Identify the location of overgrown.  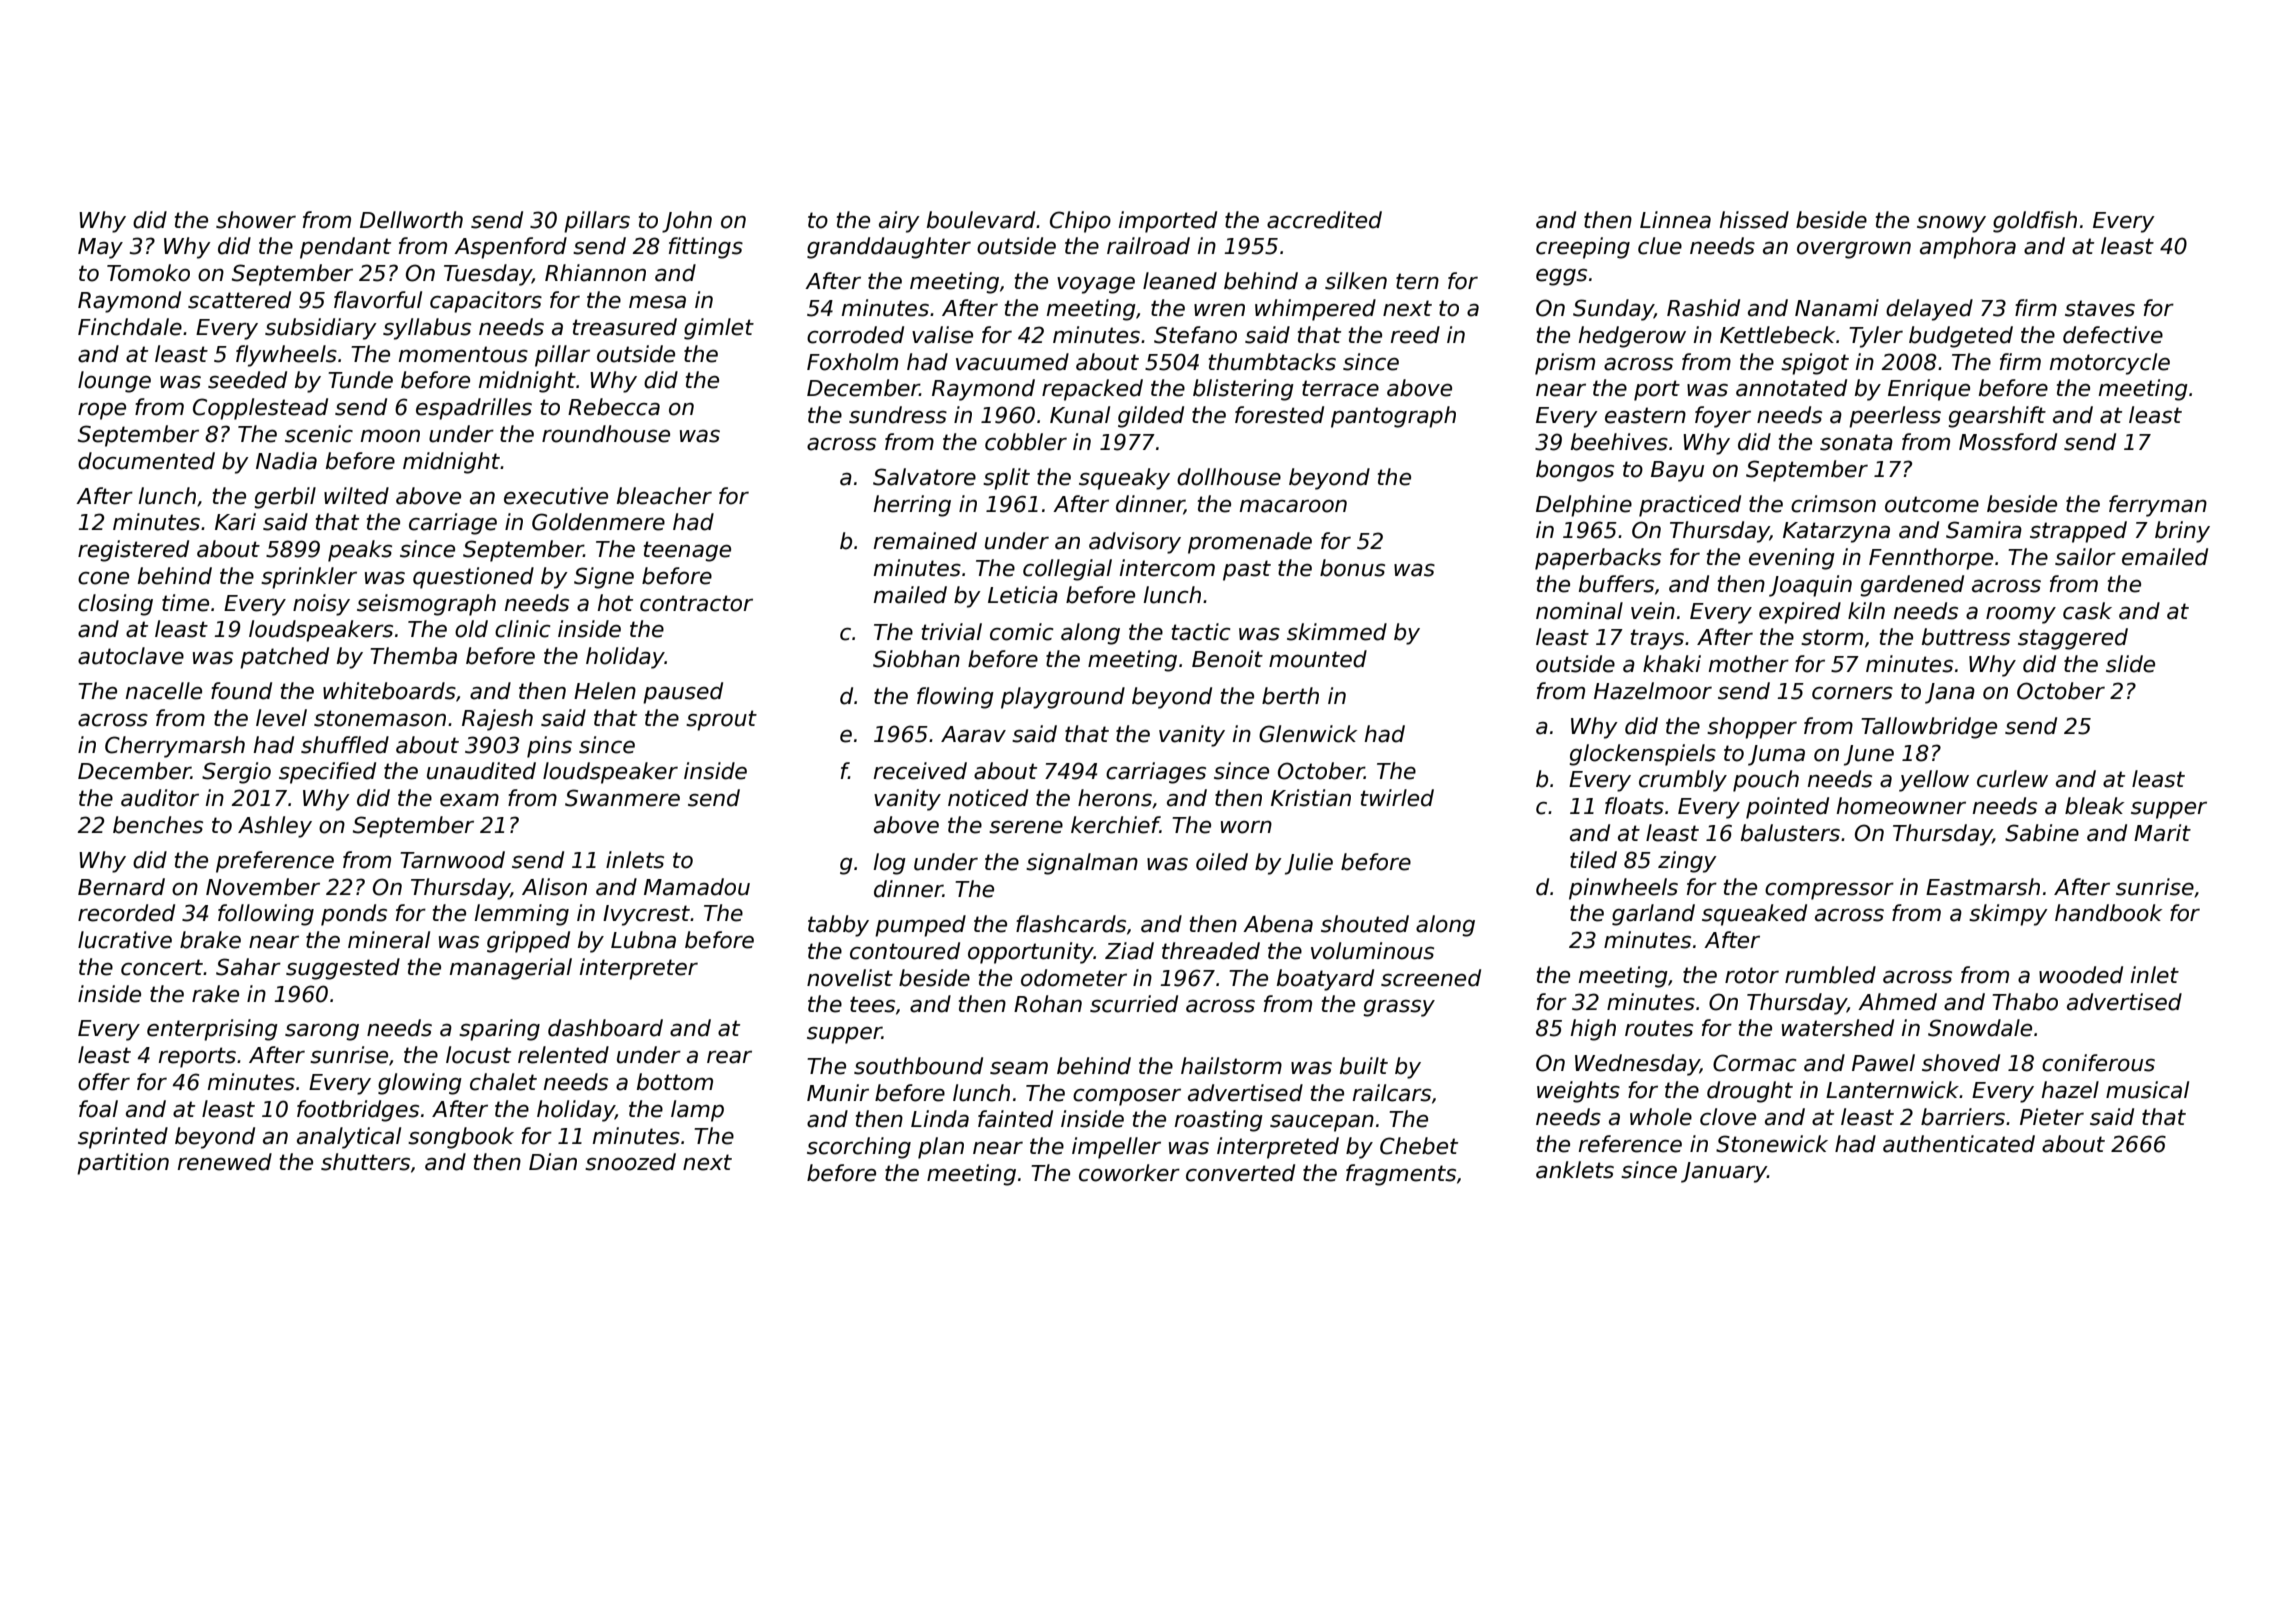
(1854, 250).
